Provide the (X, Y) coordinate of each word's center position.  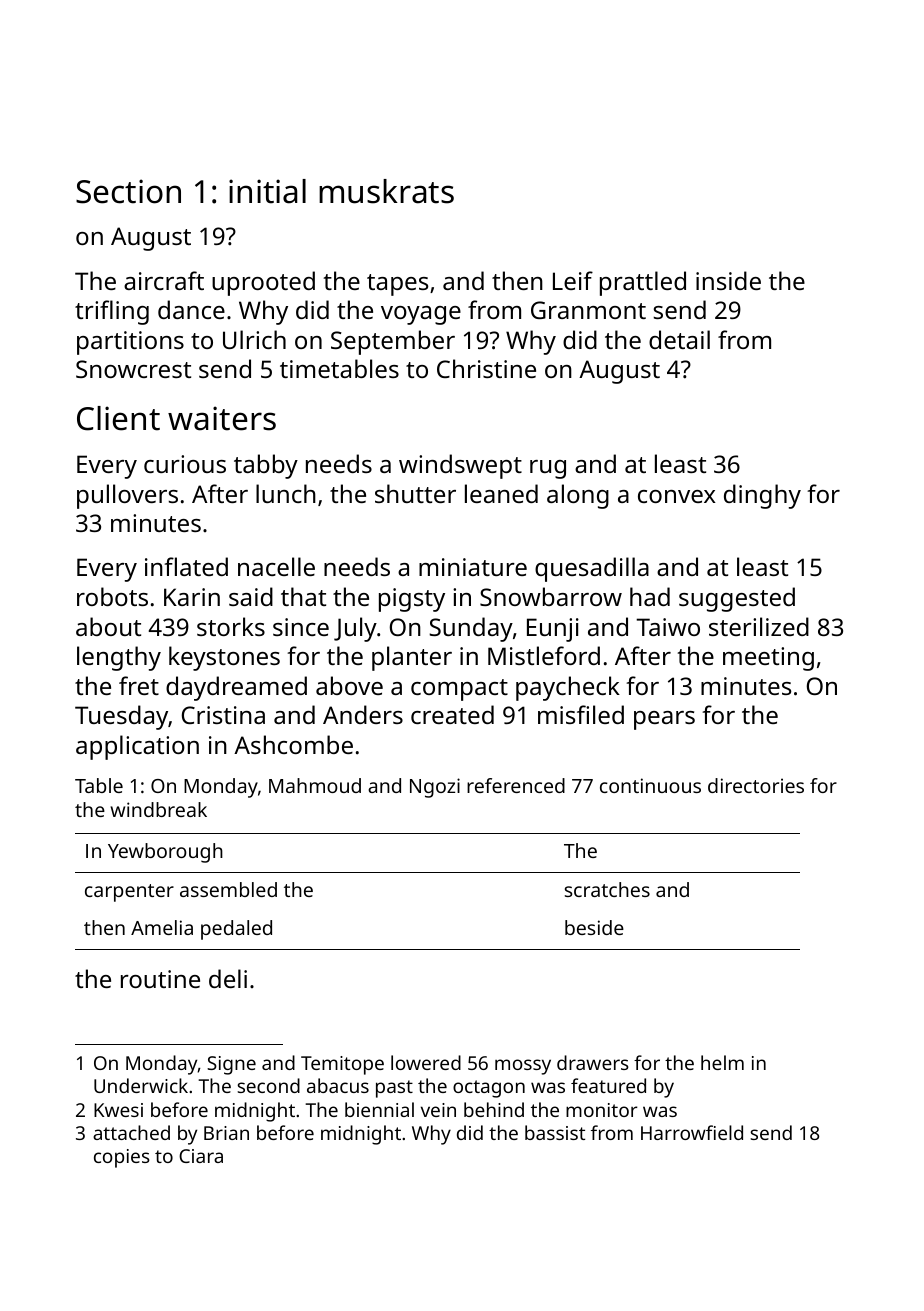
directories (756, 785)
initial (267, 191)
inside (728, 280)
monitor (602, 1110)
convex (677, 496)
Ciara (201, 1156)
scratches (607, 889)
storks (231, 626)
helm (722, 1062)
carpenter (129, 893)
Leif (573, 280)
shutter (415, 493)
